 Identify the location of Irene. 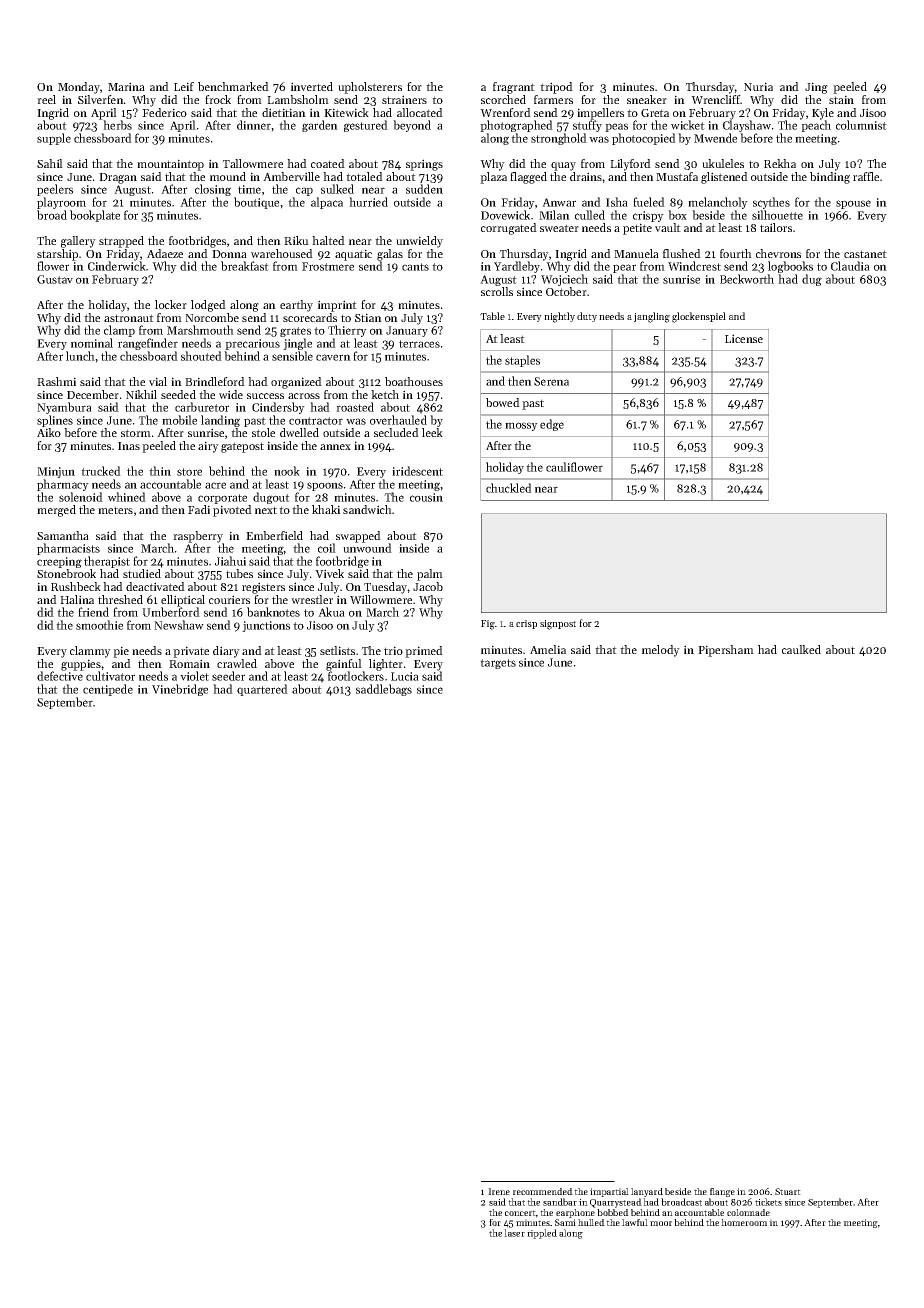
(499, 1191).
